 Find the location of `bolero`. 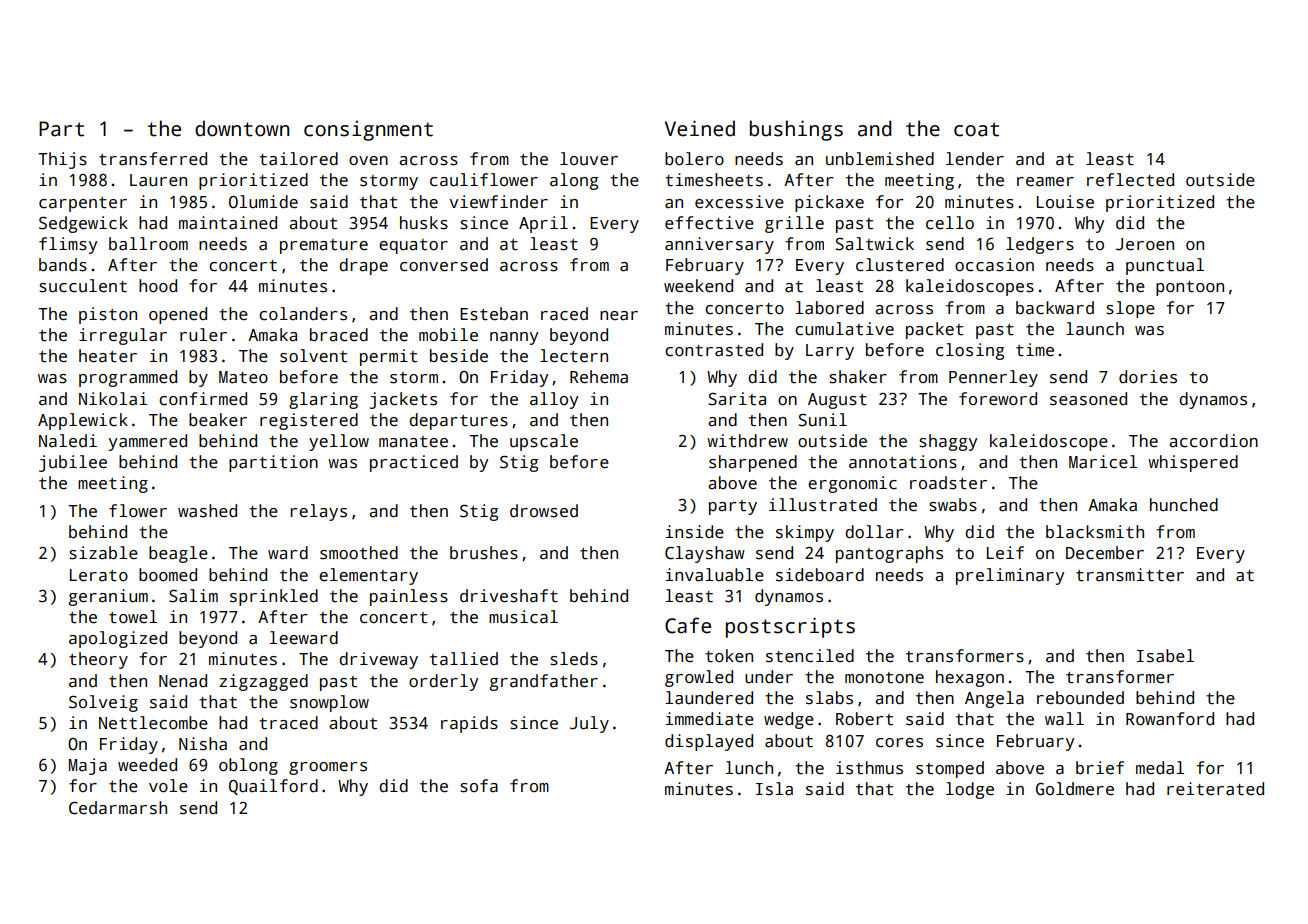

bolero is located at coordinates (694, 159).
